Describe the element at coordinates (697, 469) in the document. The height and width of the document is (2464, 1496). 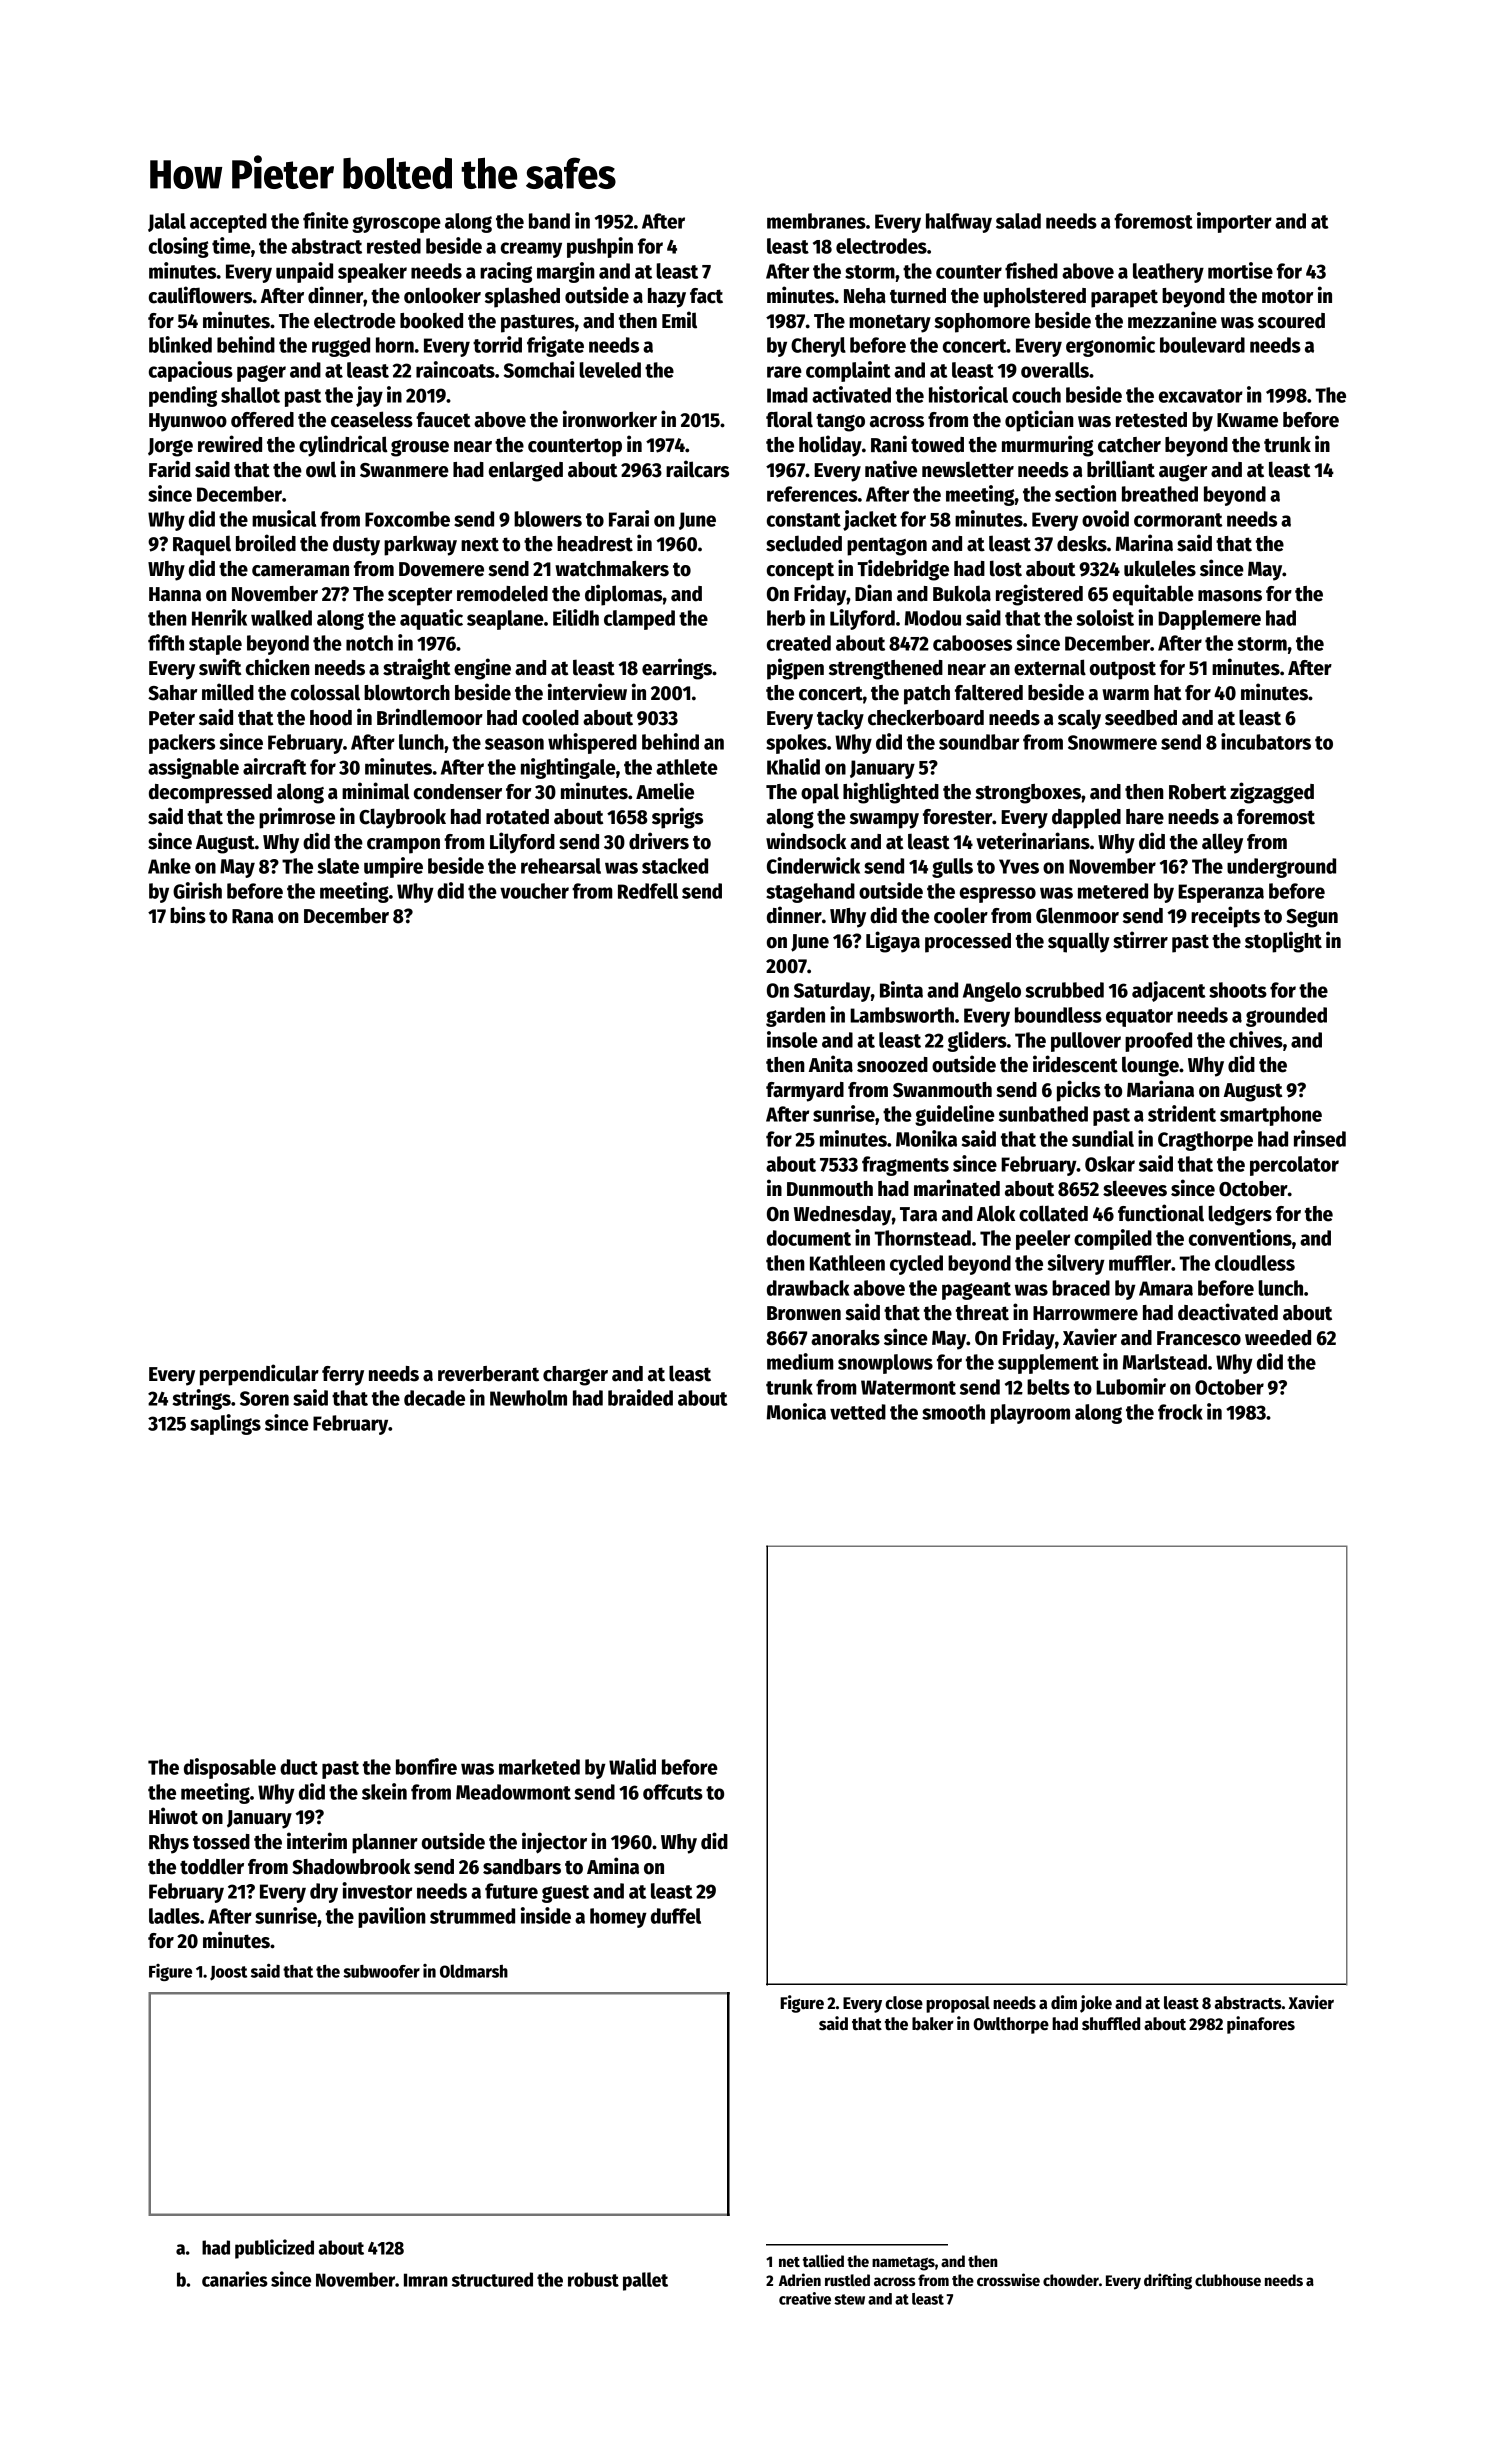
I see `railcars` at that location.
